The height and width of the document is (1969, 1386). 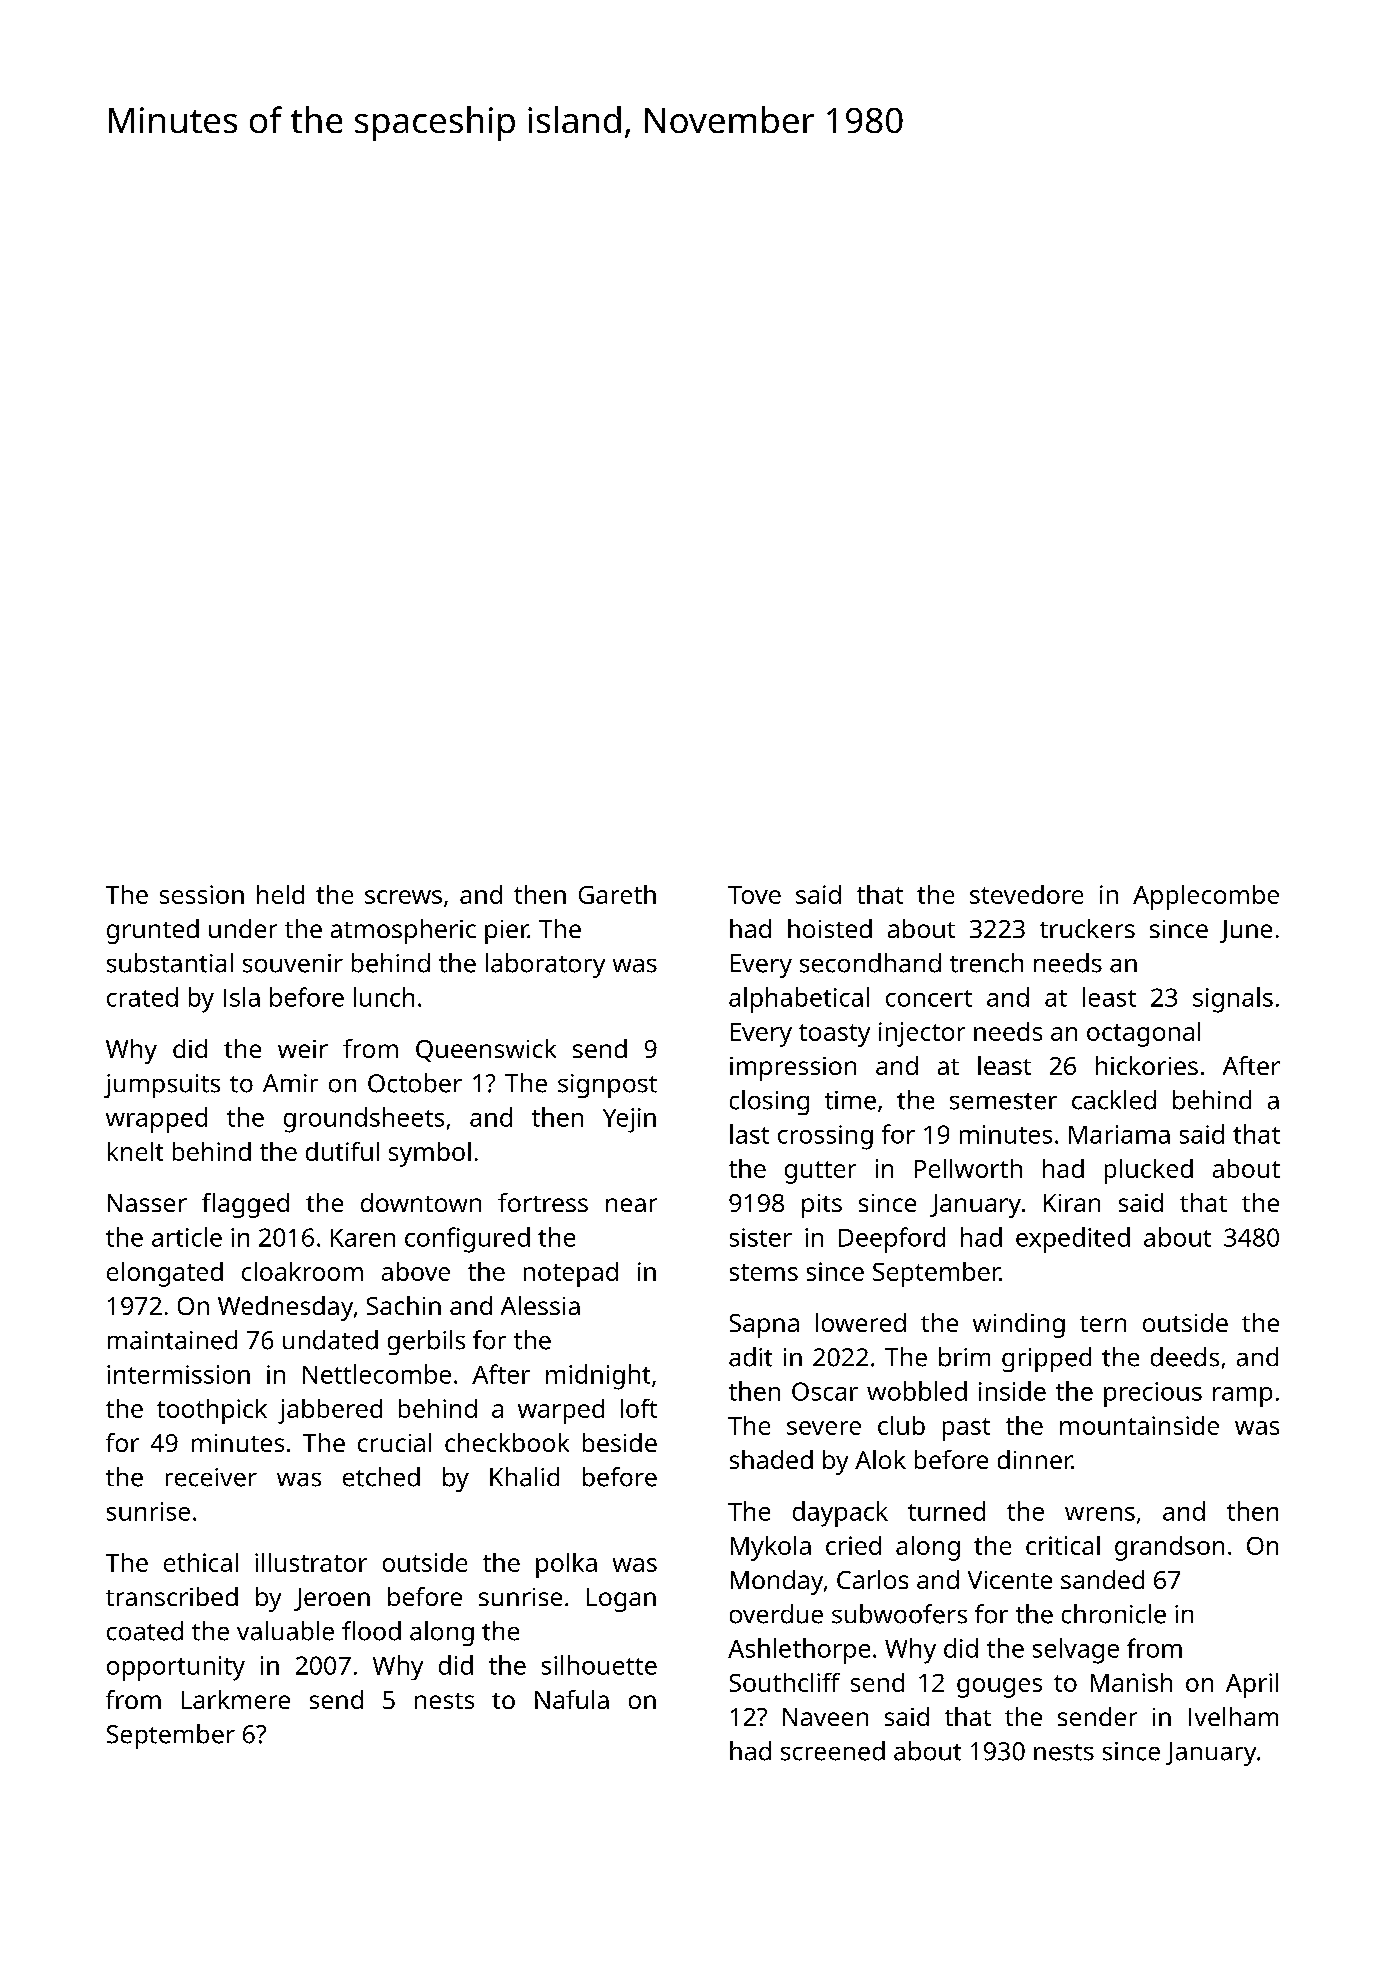 What do you see at coordinates (1185, 1357) in the document?
I see `deeds` at bounding box center [1185, 1357].
